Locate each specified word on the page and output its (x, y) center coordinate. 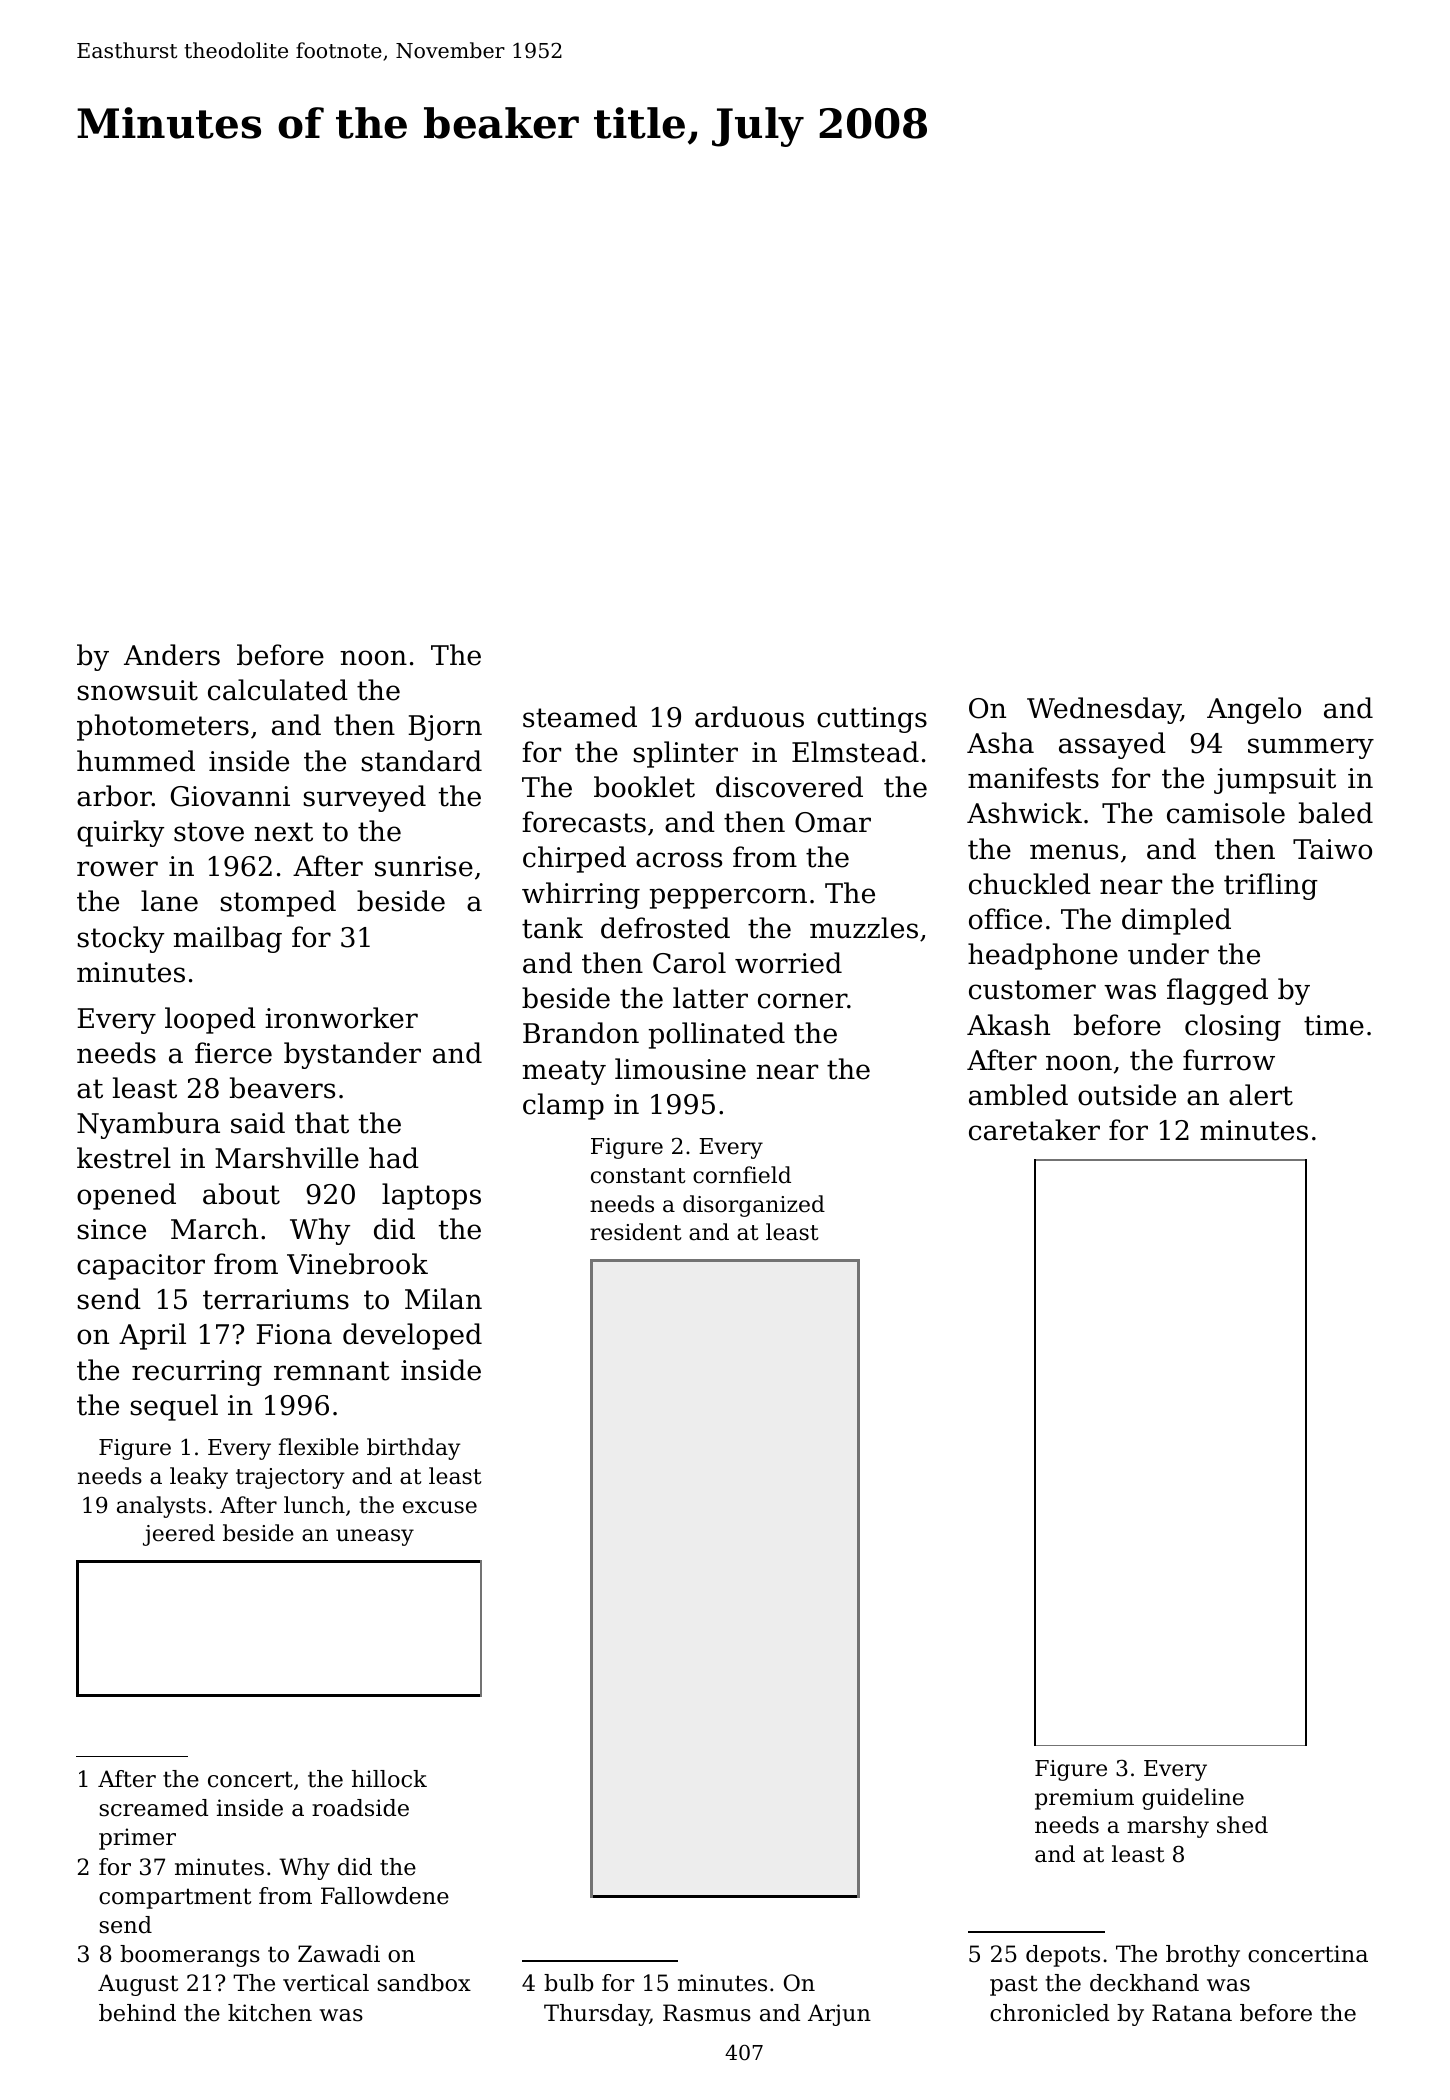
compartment (175, 1898)
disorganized (754, 1206)
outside (1127, 1095)
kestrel (124, 1158)
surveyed (365, 798)
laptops (431, 1196)
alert (1261, 1095)
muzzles (864, 928)
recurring (197, 1373)
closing (1233, 1027)
